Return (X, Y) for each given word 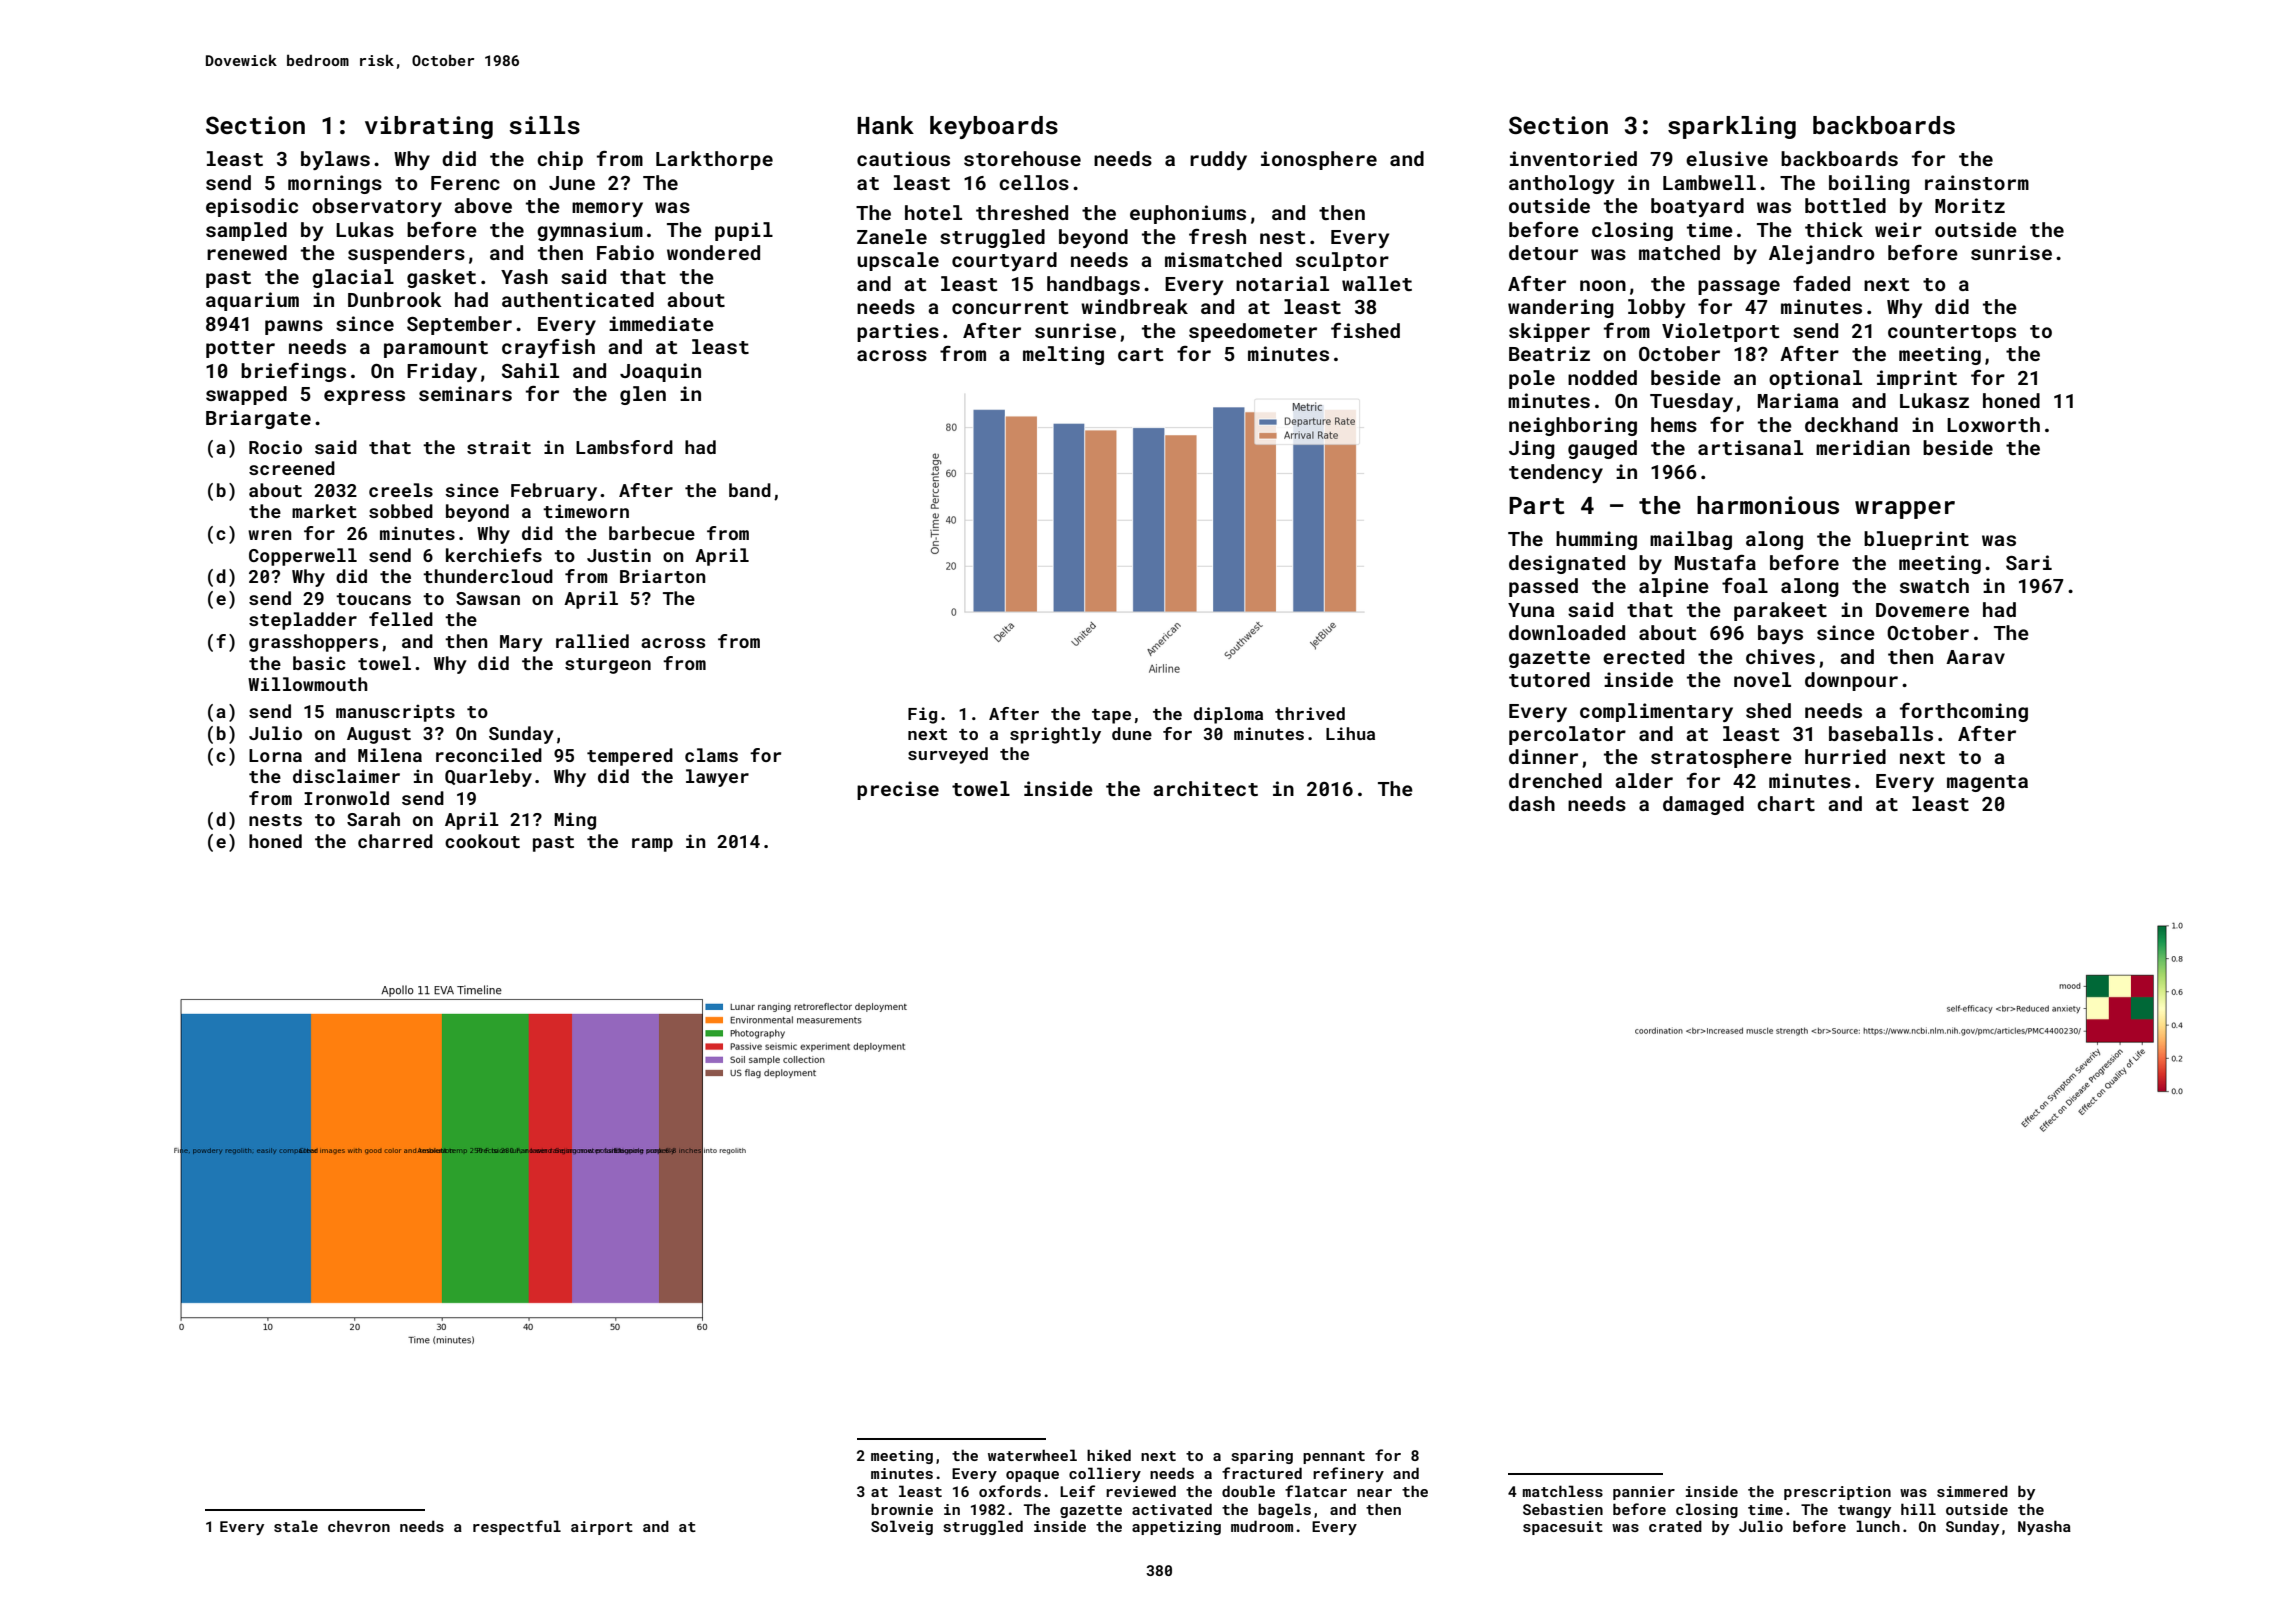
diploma (1228, 715)
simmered (1972, 1491)
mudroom (1262, 1526)
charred (395, 841)
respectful (517, 1527)
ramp (652, 845)
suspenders (406, 254)
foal (1745, 585)
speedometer (1253, 332)
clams (711, 755)
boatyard (1697, 207)
